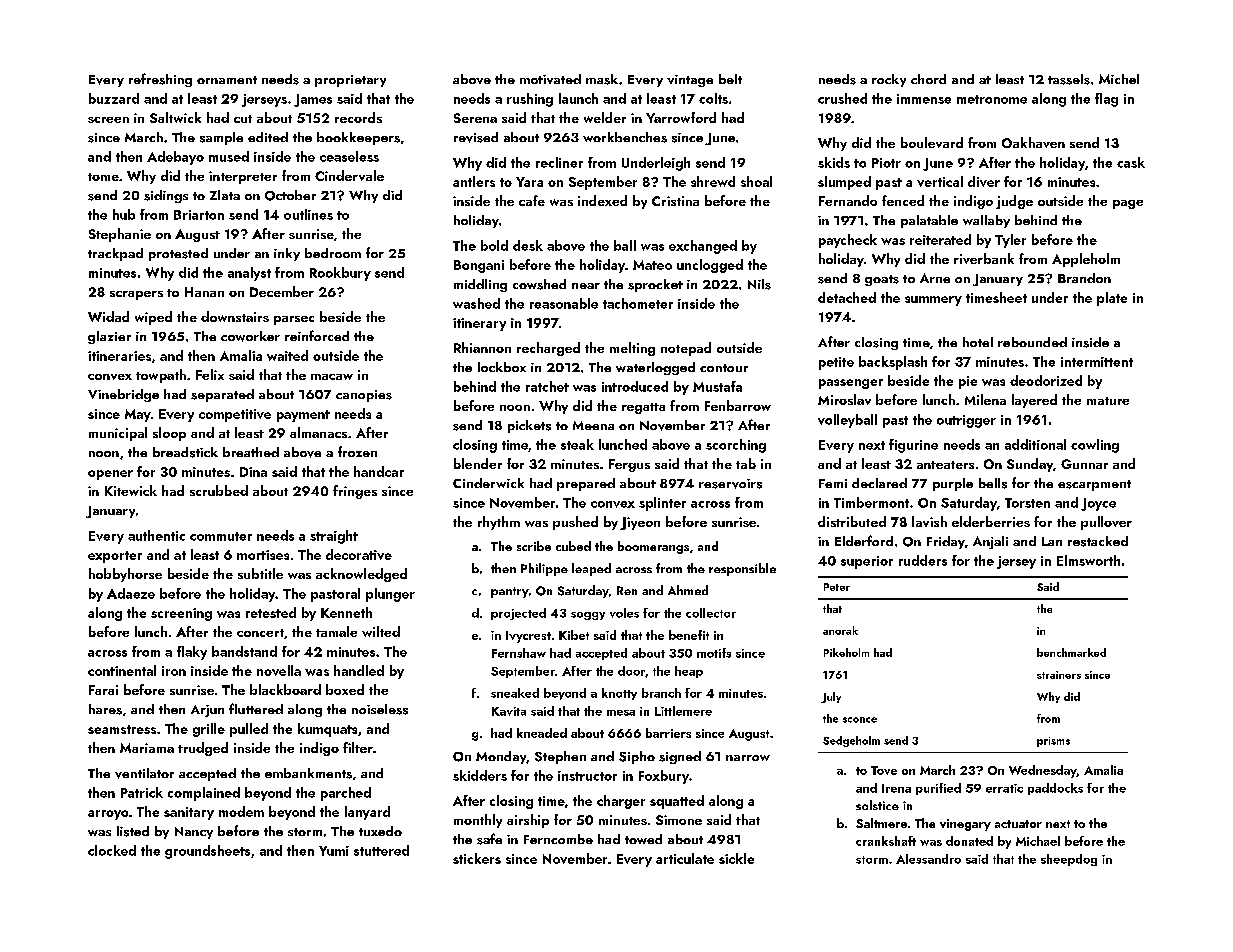 Image resolution: width=1233 pixels, height=952 pixels. What do you see at coordinates (103, 177) in the screenshot?
I see `tome` at bounding box center [103, 177].
